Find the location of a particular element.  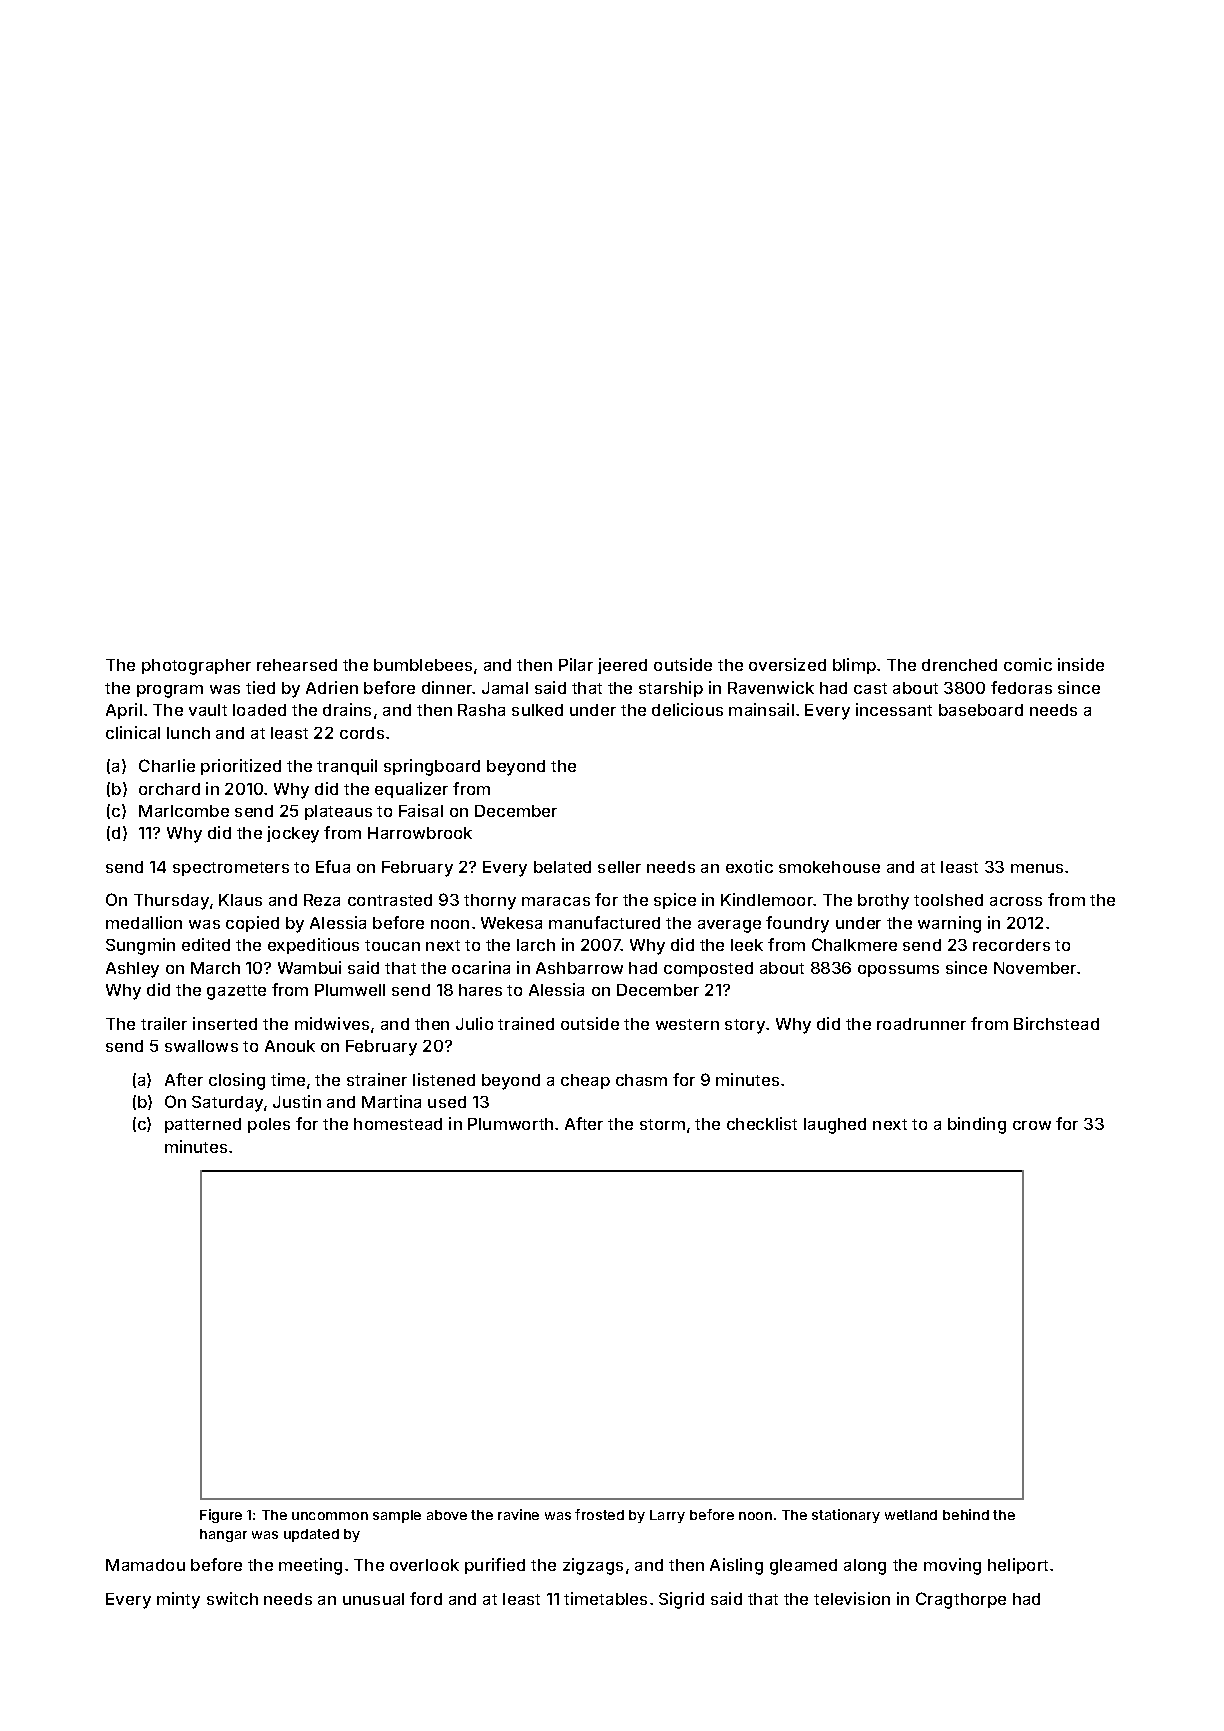

storm is located at coordinates (662, 1124).
